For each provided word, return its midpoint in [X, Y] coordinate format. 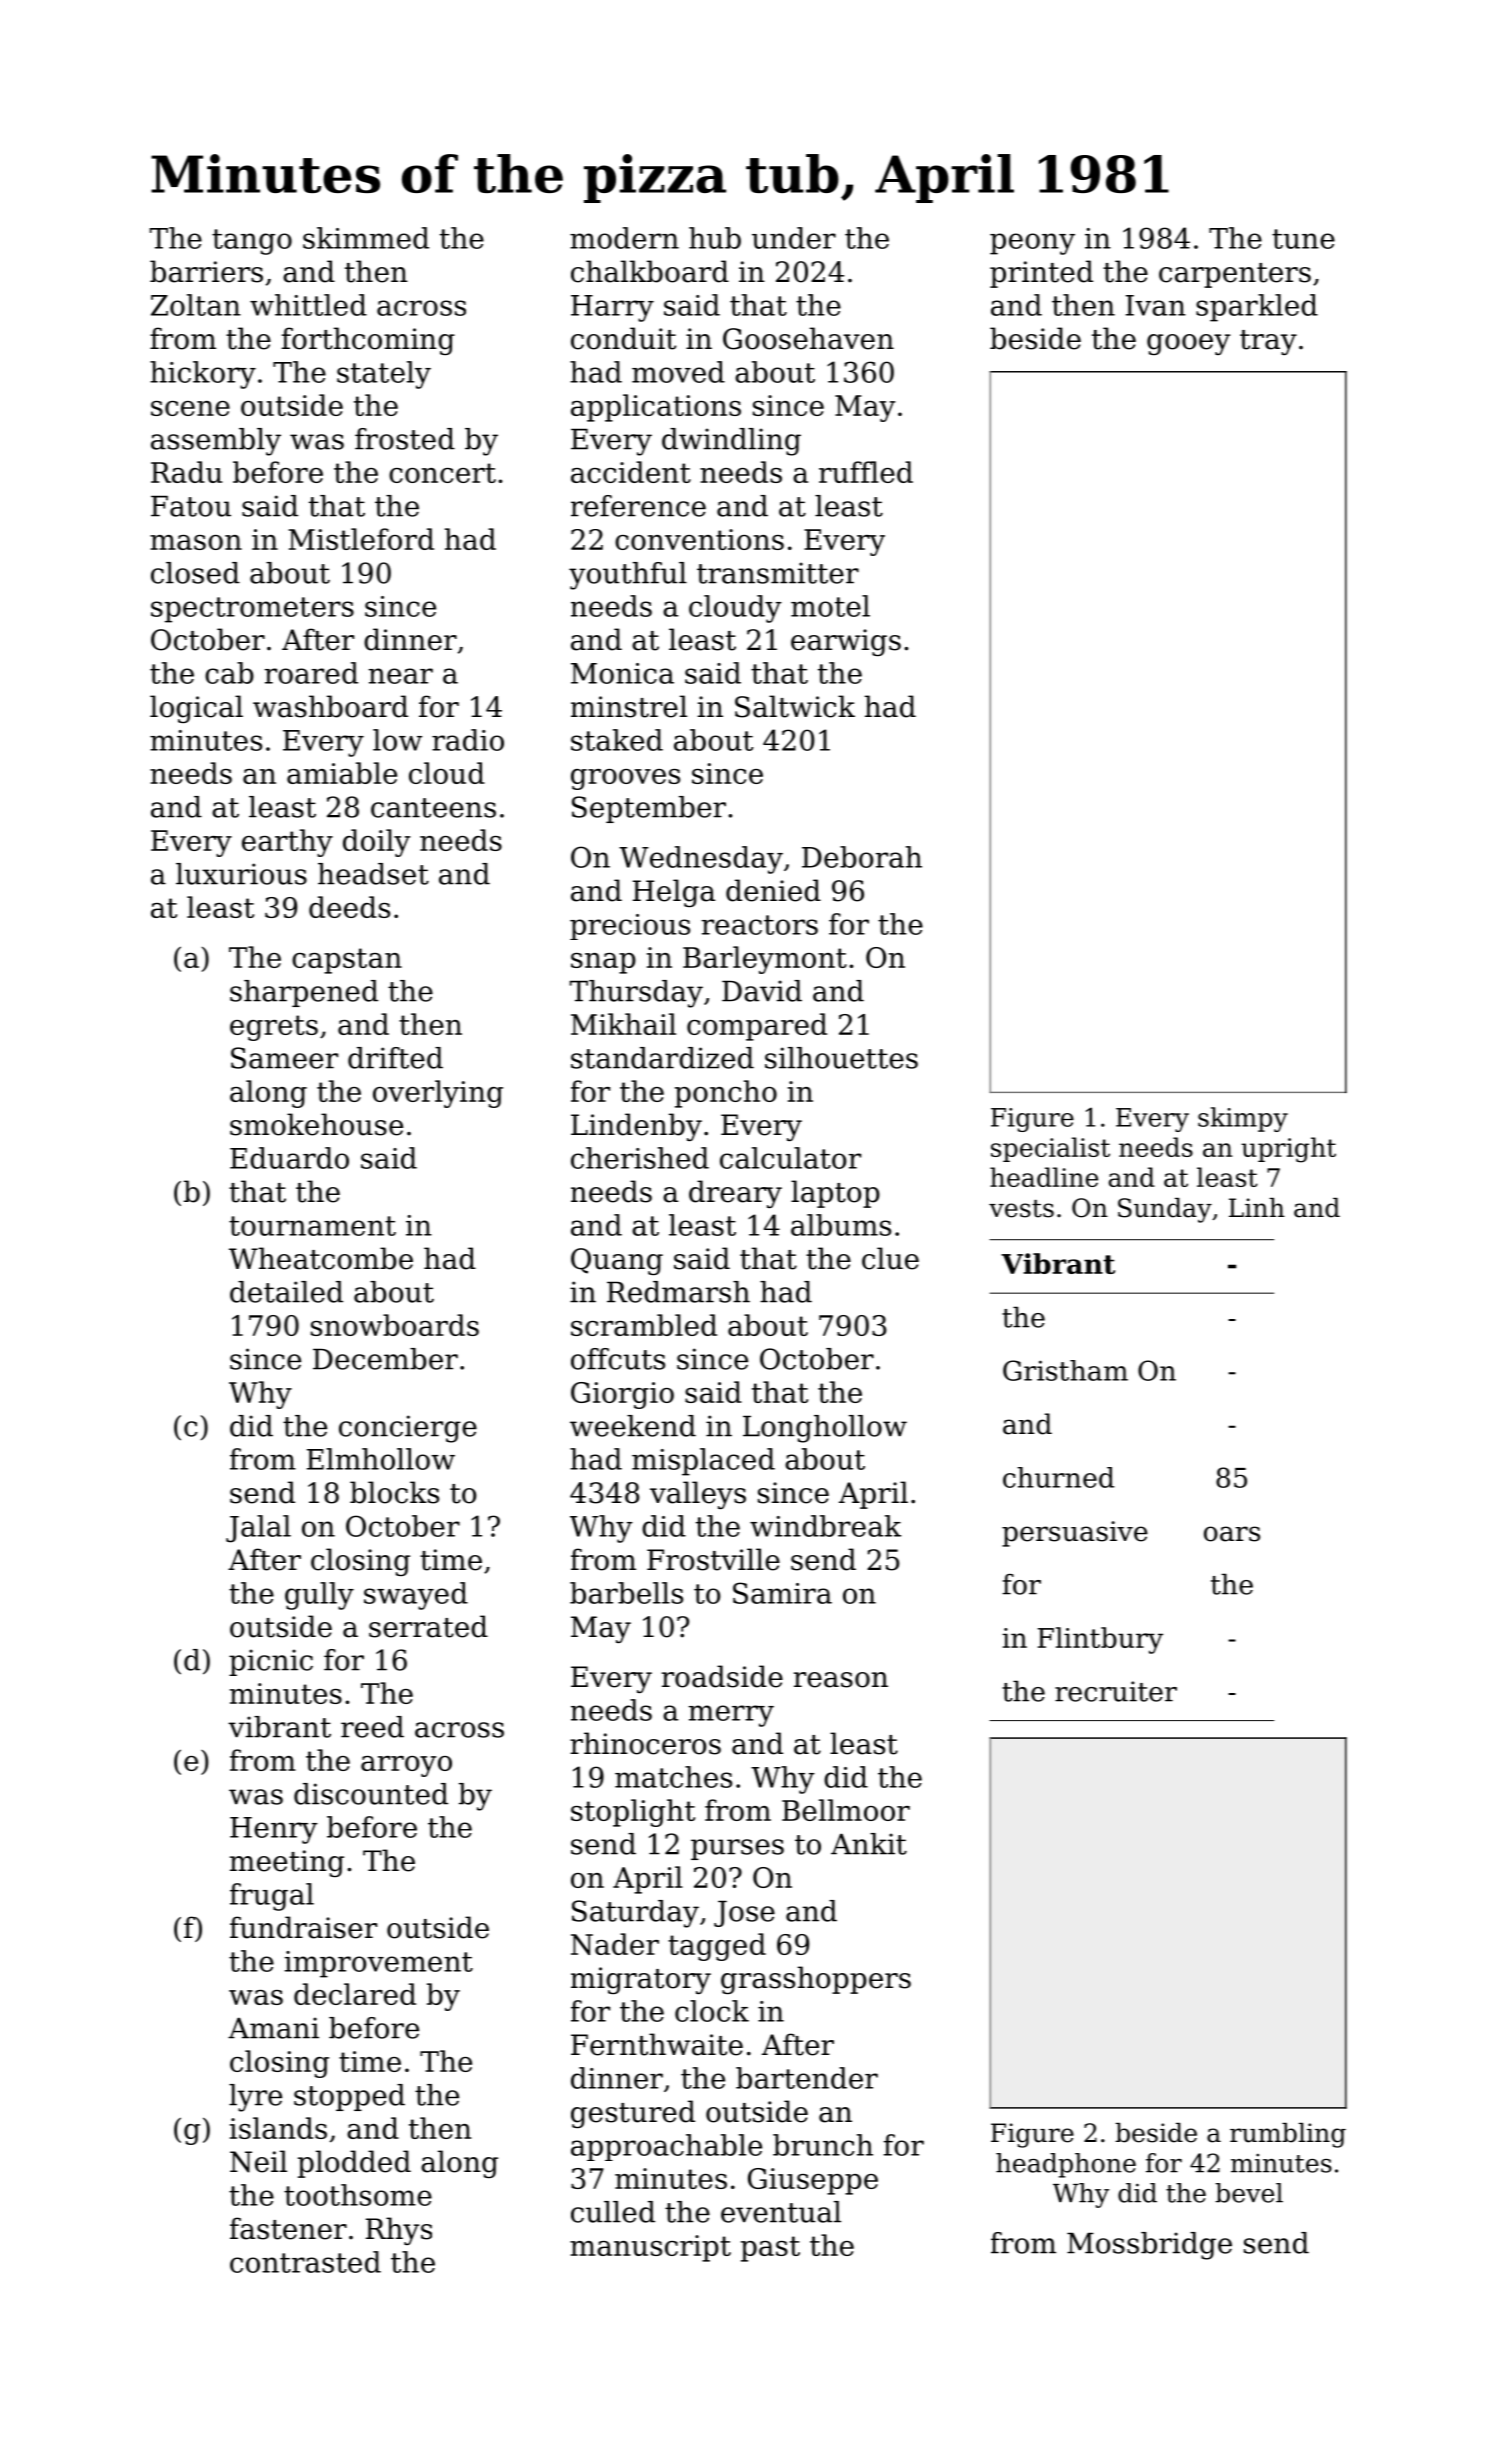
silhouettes [841, 1058]
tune [1303, 239]
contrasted [305, 2262]
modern [624, 238]
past [770, 2249]
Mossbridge [1149, 2246]
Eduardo [289, 1158]
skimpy [1243, 1119]
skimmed [366, 238]
